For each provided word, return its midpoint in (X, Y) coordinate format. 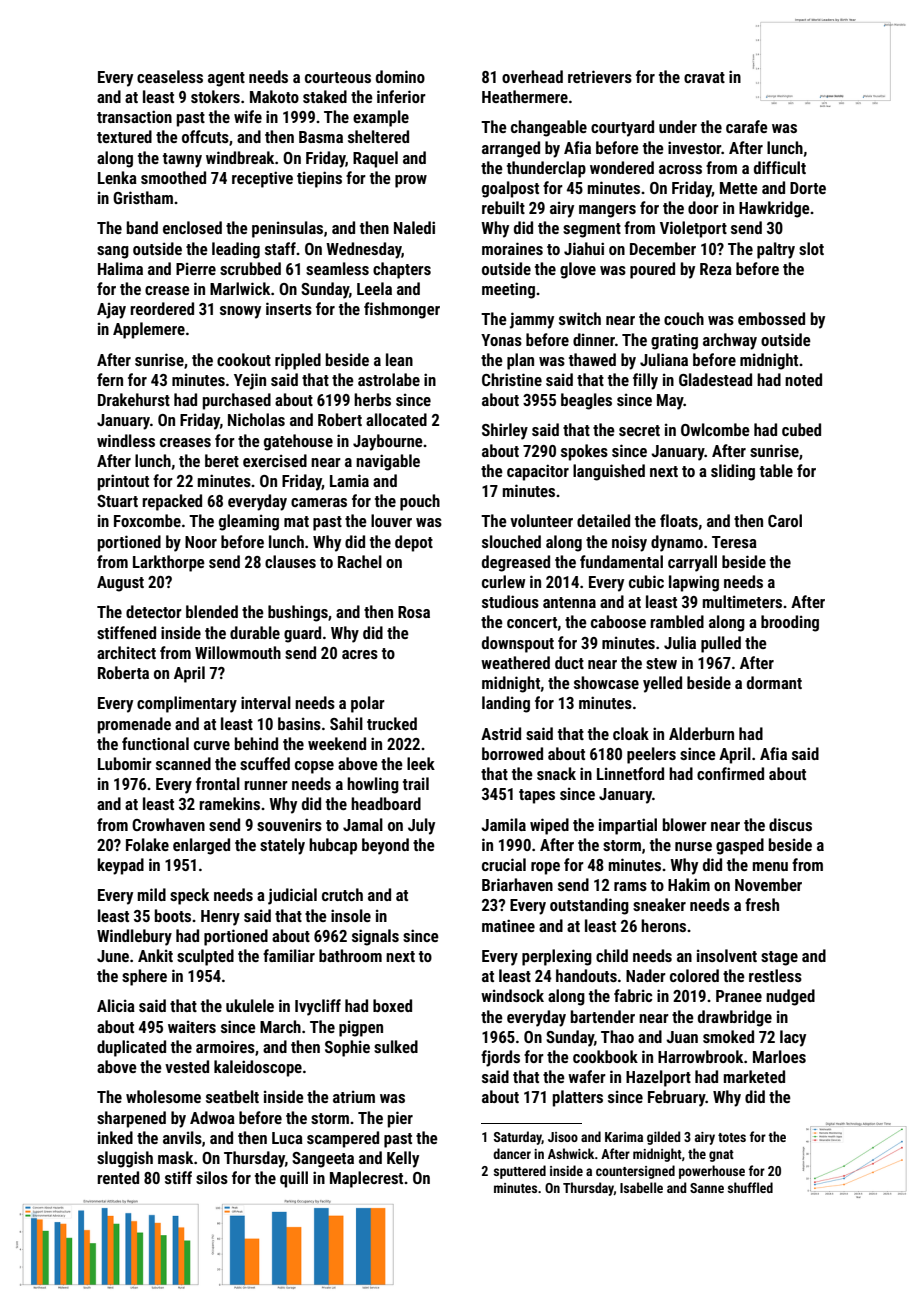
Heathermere (525, 96)
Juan (682, 1037)
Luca (287, 1138)
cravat (704, 77)
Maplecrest (366, 1179)
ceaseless (170, 76)
